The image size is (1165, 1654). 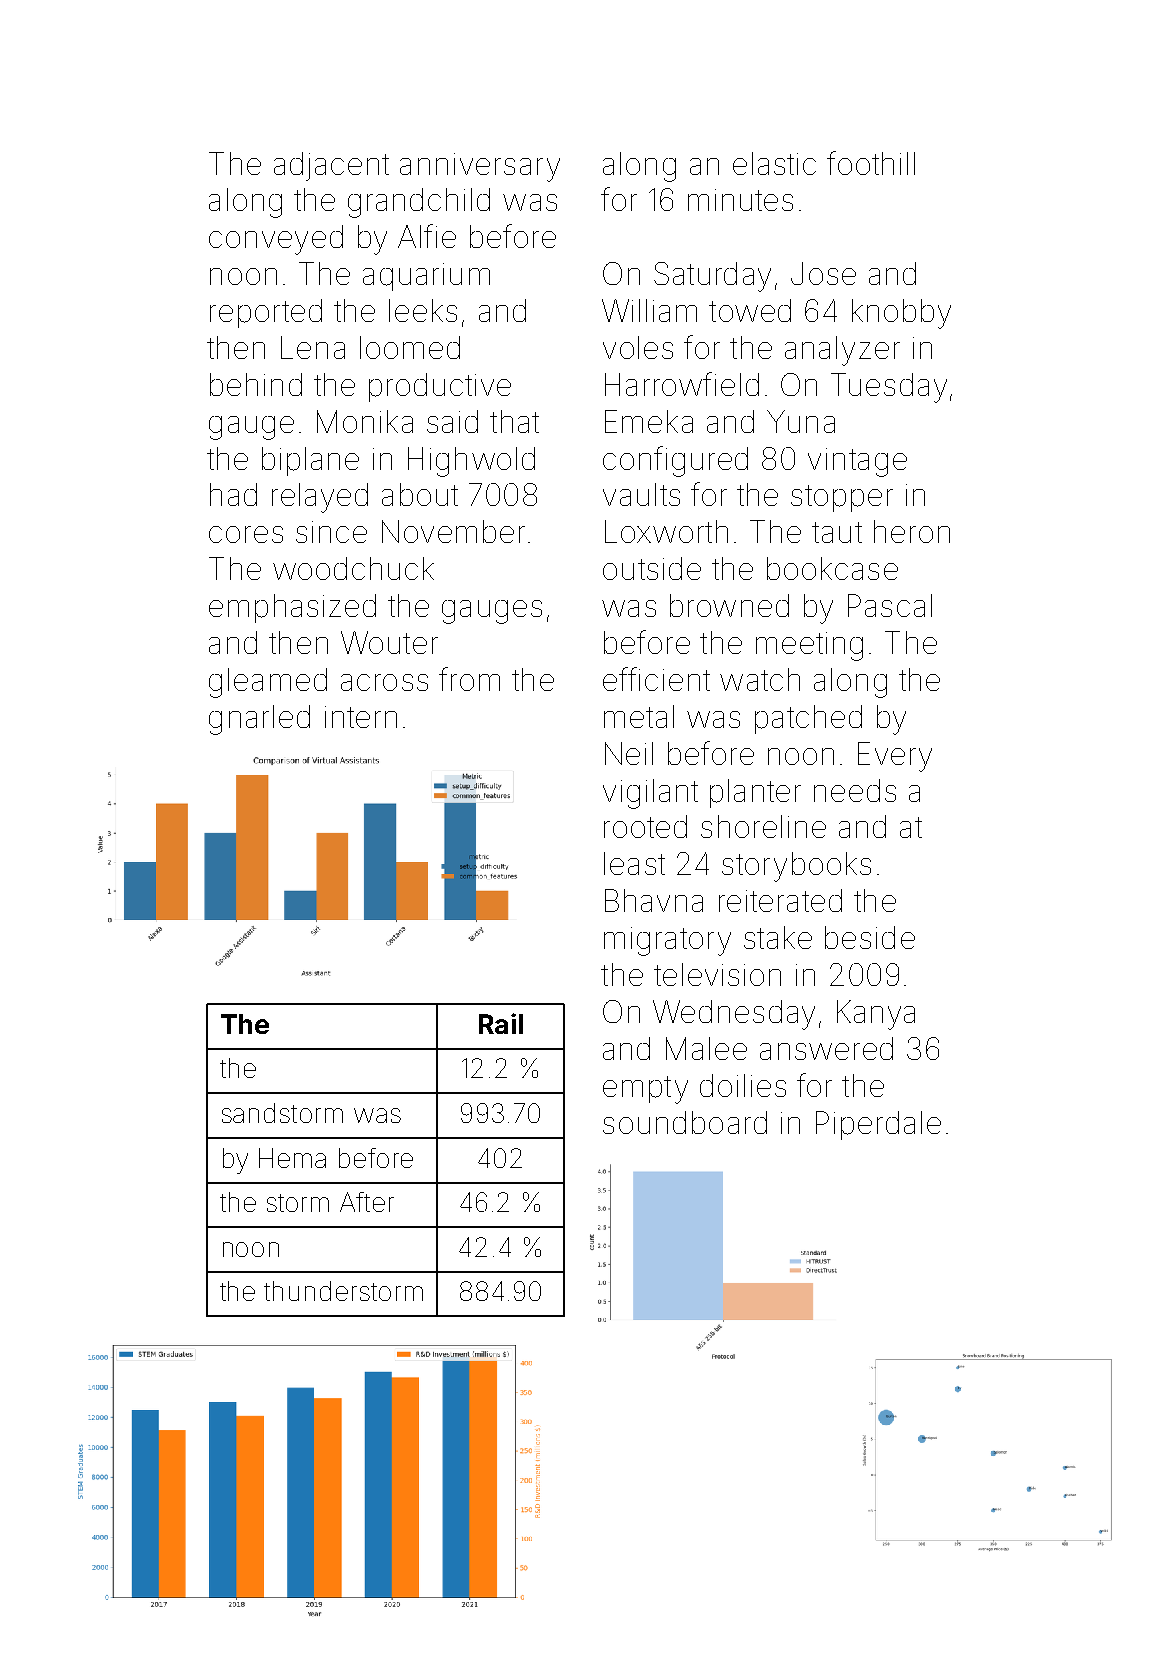 What do you see at coordinates (901, 314) in the image?
I see `knobby` at bounding box center [901, 314].
